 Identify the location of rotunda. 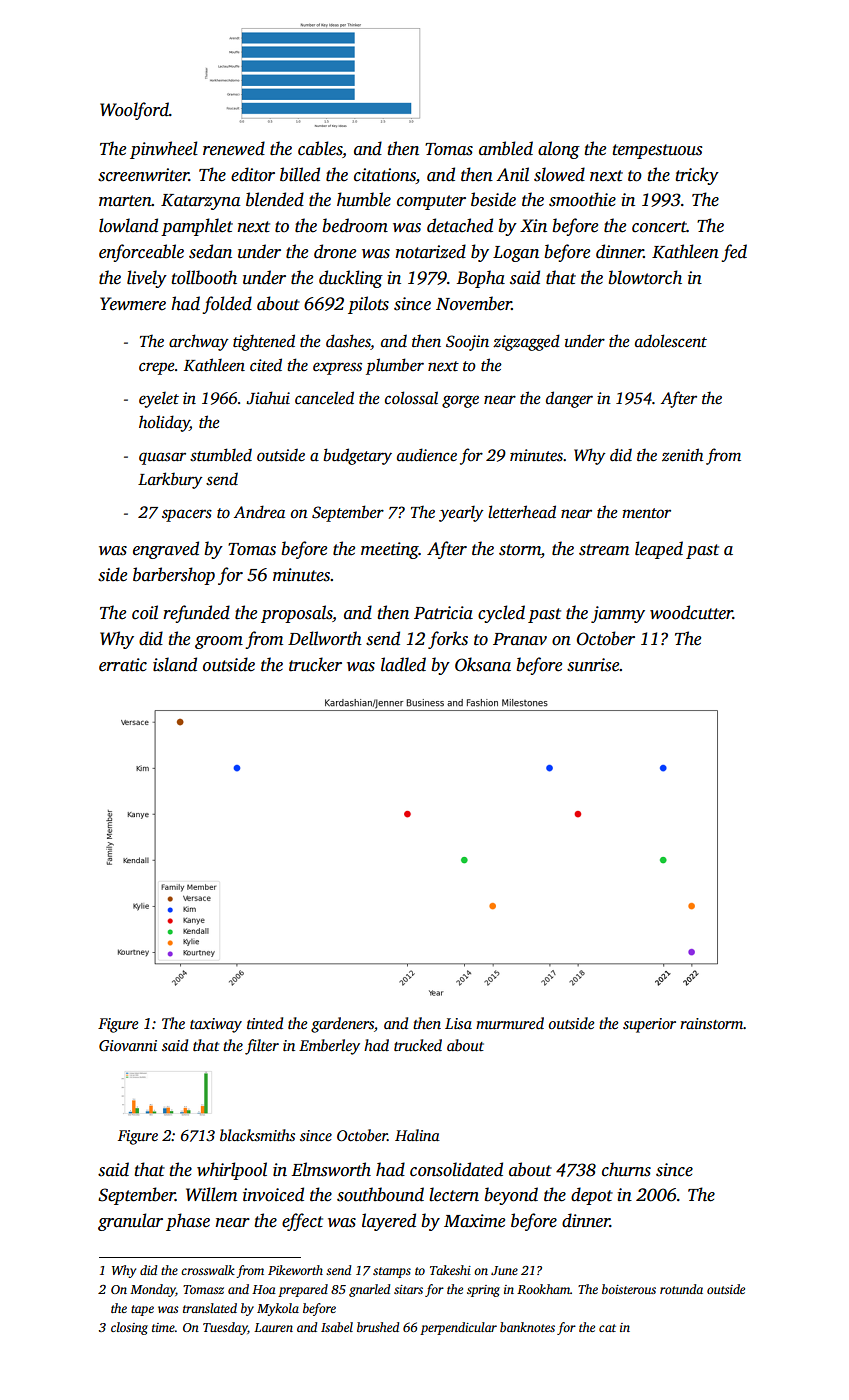
(681, 1289).
